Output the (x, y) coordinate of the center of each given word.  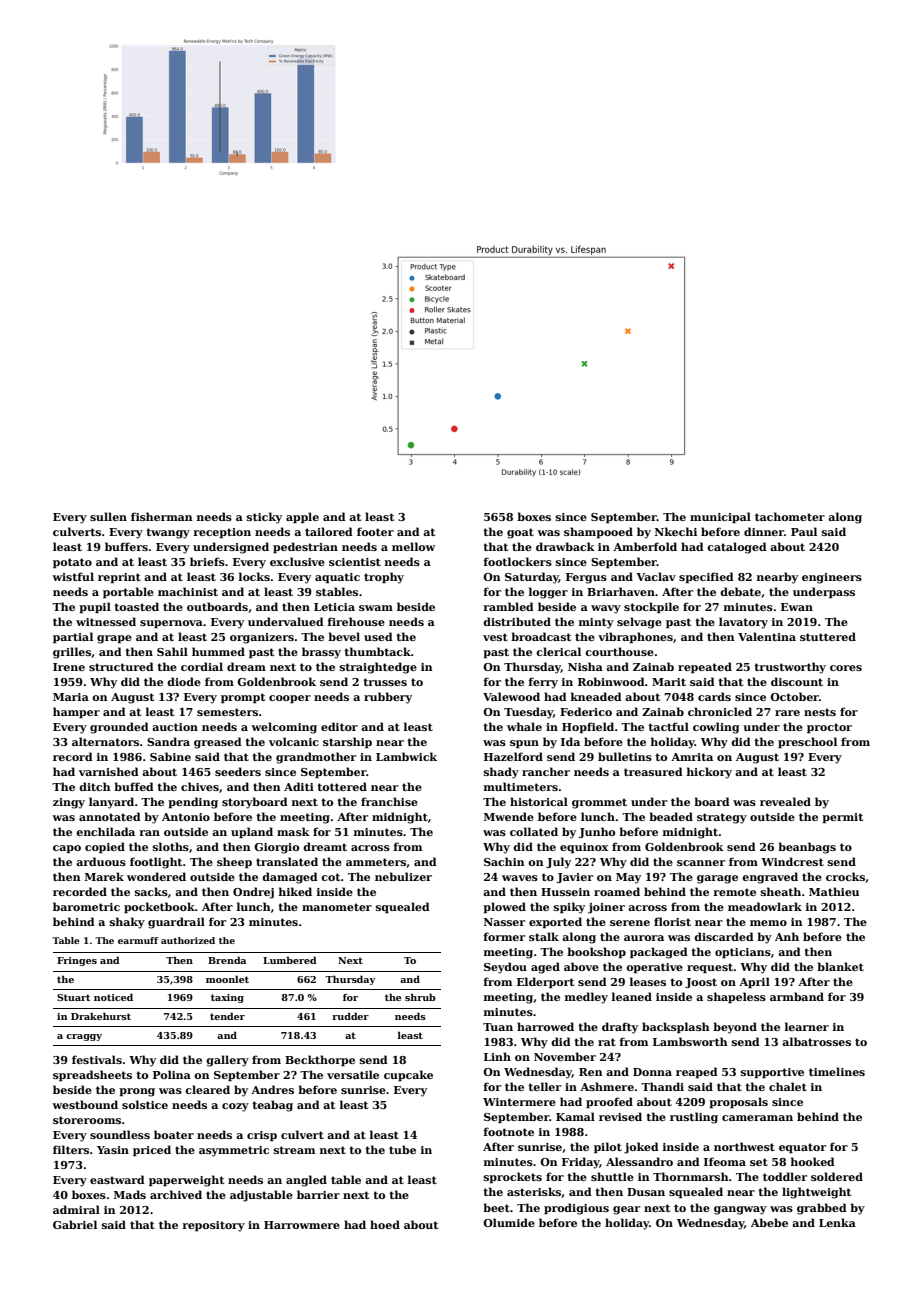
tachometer (790, 516)
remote (735, 892)
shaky (127, 923)
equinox (584, 848)
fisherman (162, 516)
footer (375, 531)
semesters (227, 712)
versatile (353, 1074)
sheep (234, 862)
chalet (788, 1086)
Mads (130, 1194)
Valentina (767, 636)
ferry (543, 683)
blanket (840, 966)
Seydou (505, 968)
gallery (227, 1061)
